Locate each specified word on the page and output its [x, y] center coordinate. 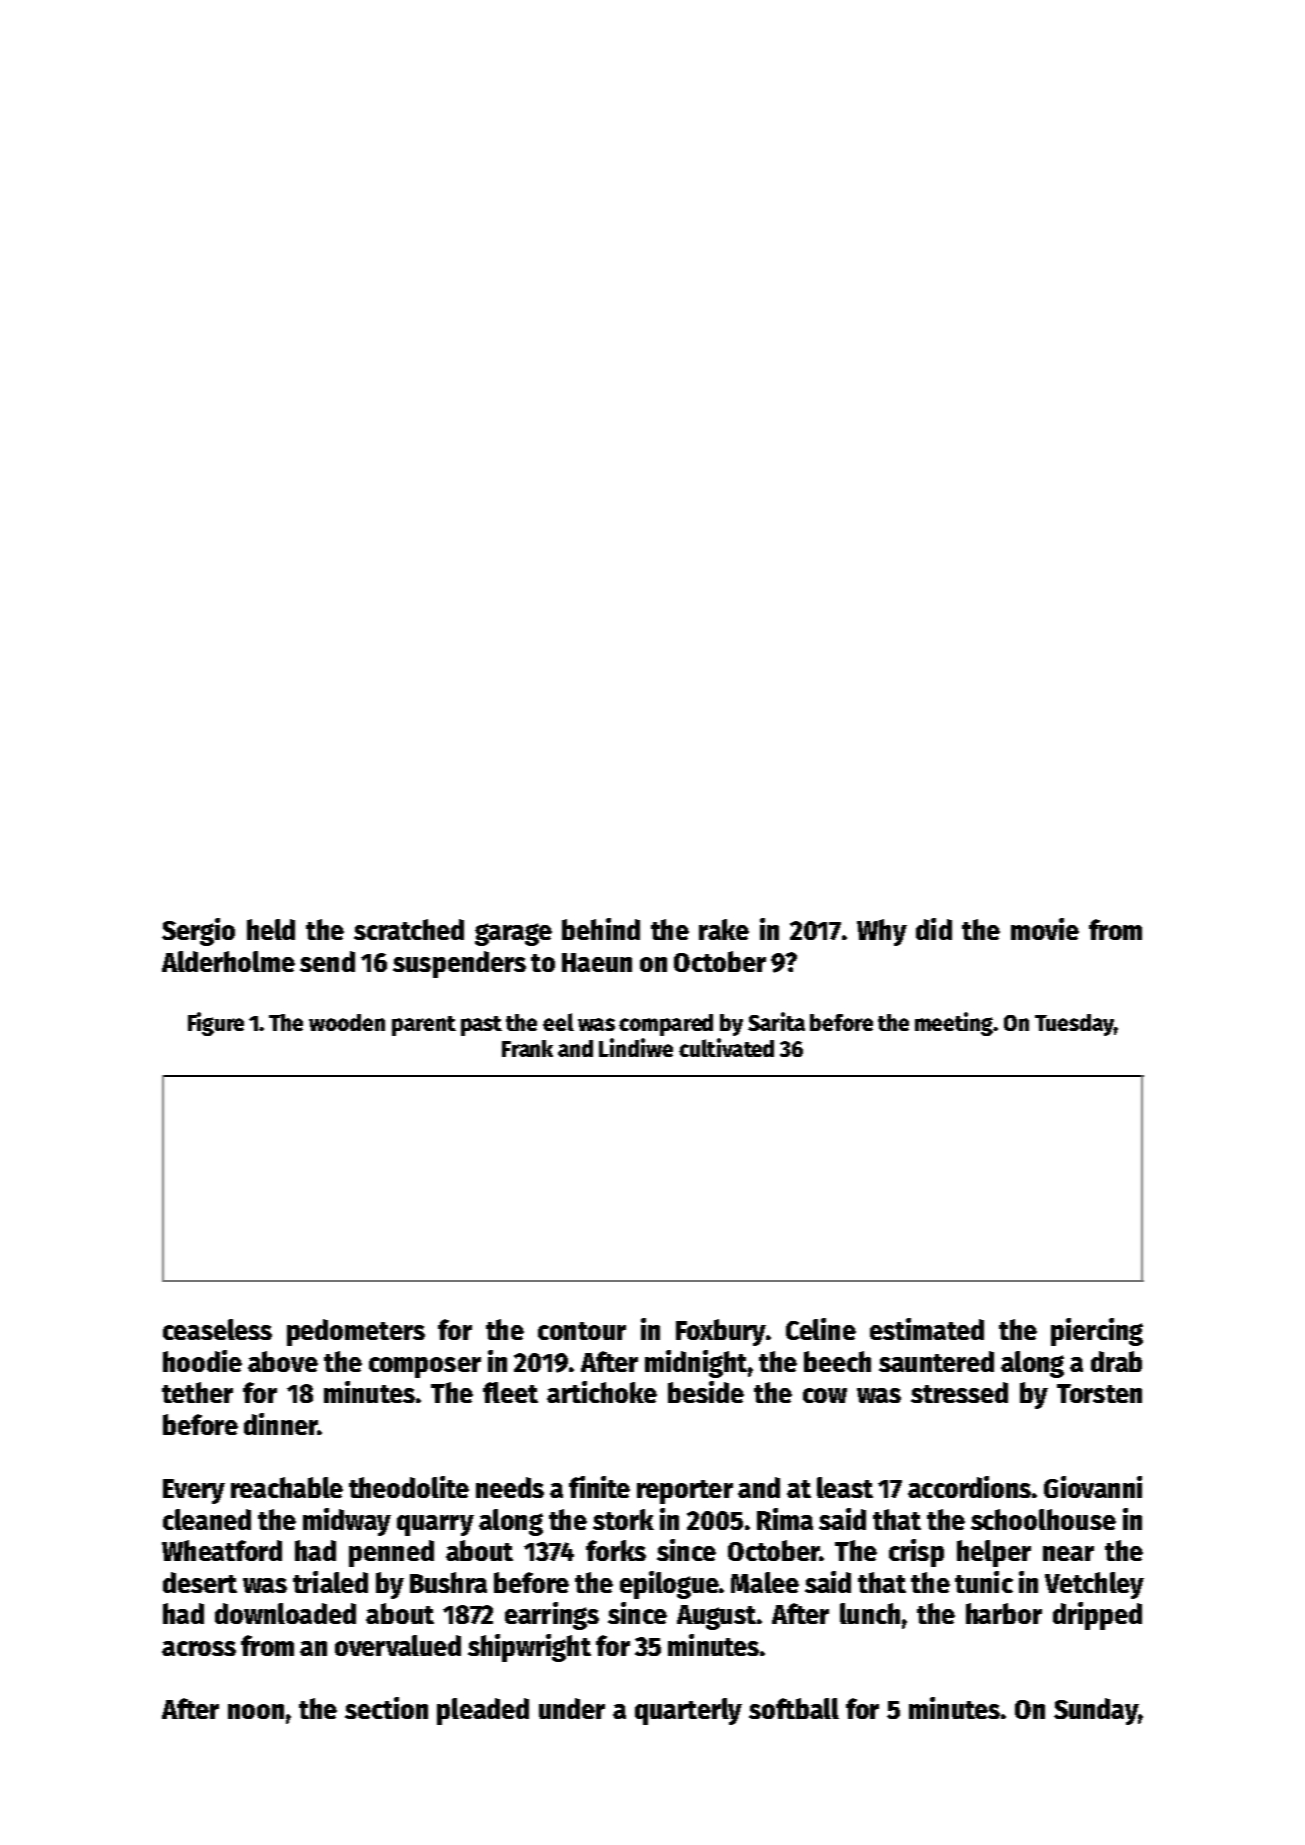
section [386, 1708]
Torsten [1099, 1393]
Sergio [198, 932]
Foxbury [721, 1332]
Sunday [1096, 1711]
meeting [954, 1024]
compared [666, 1025]
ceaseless [217, 1329]
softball [794, 1708]
